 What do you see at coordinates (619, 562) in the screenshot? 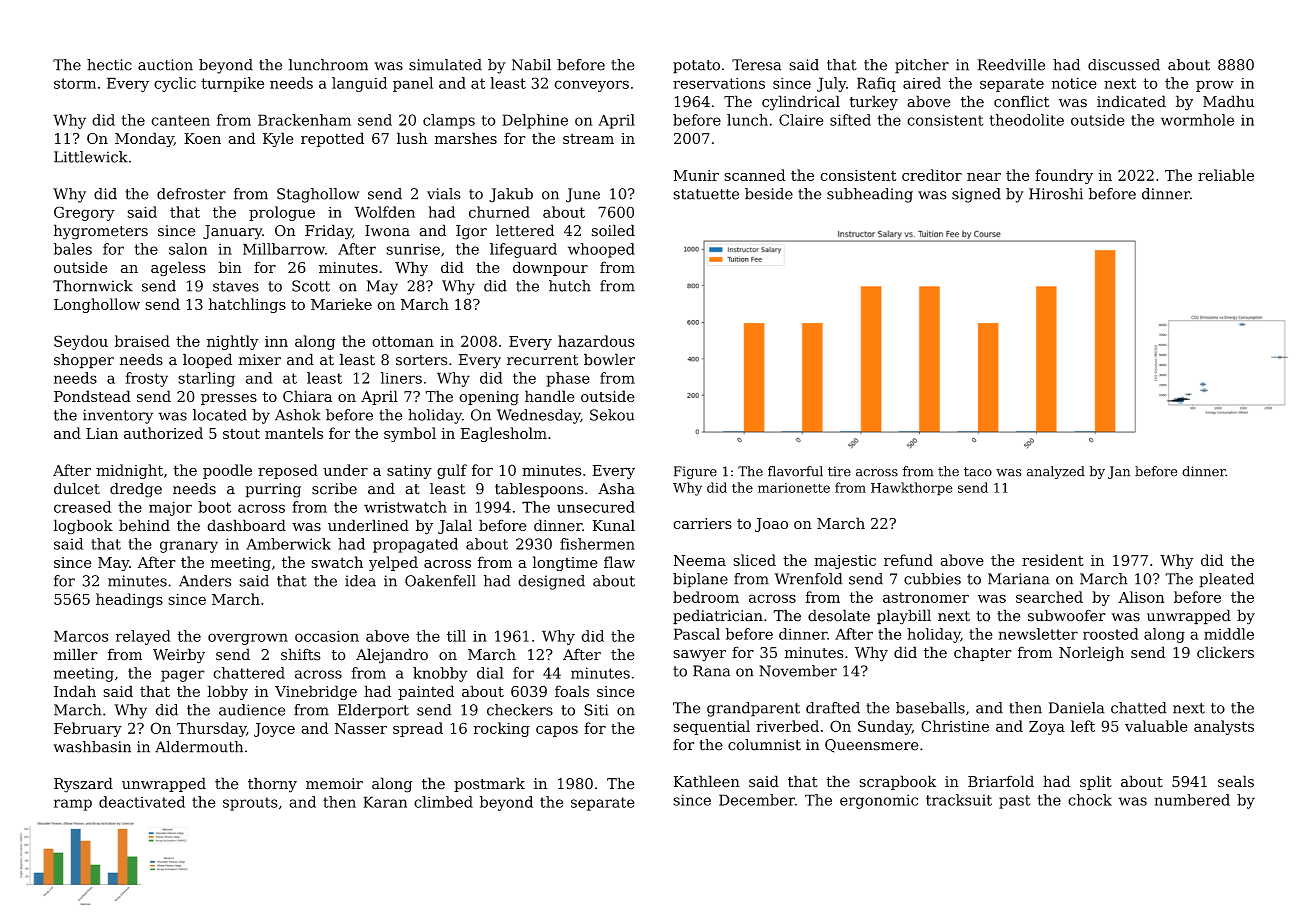
I see `flaw` at bounding box center [619, 562].
